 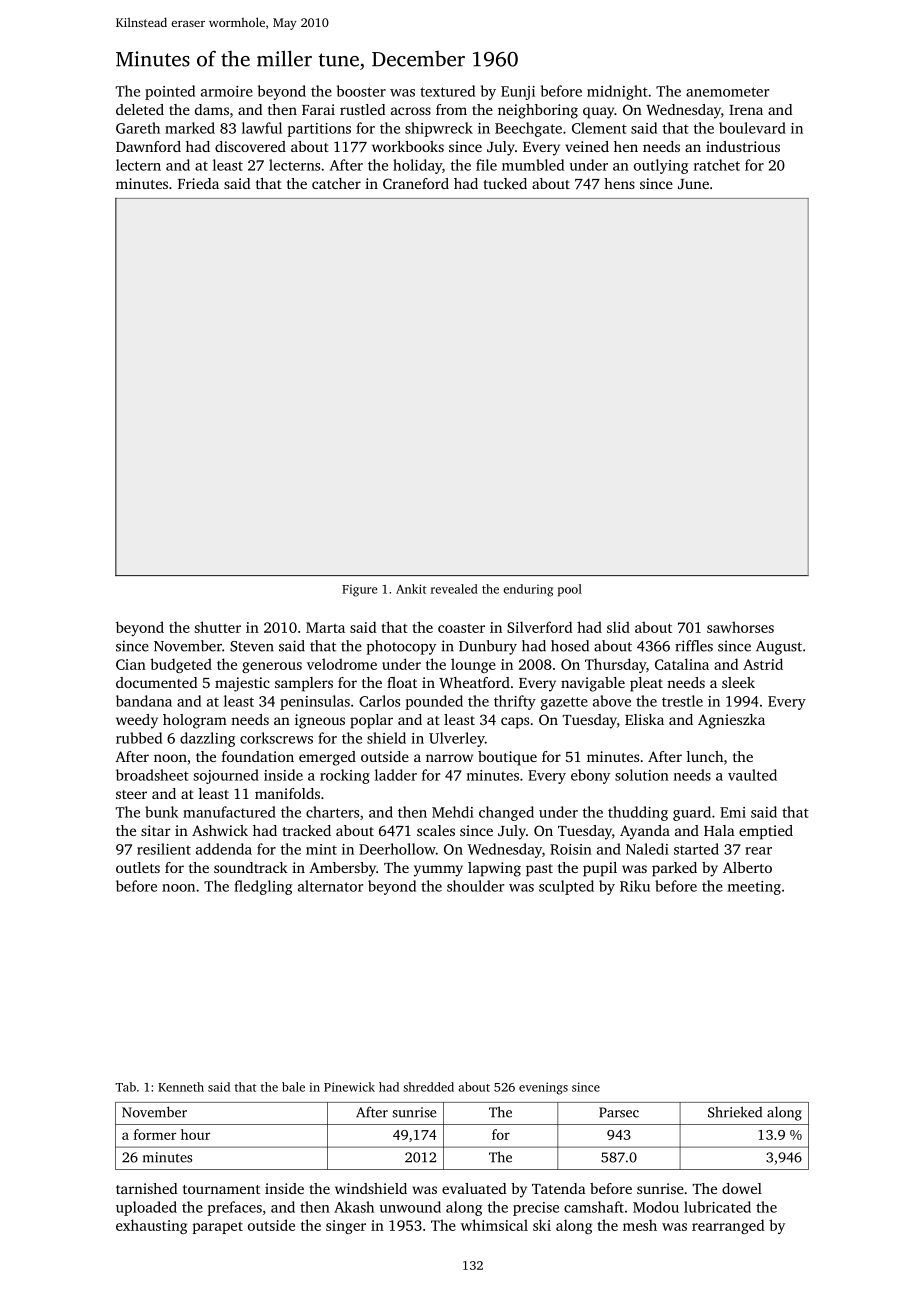 What do you see at coordinates (218, 627) in the screenshot?
I see `shutter` at bounding box center [218, 627].
